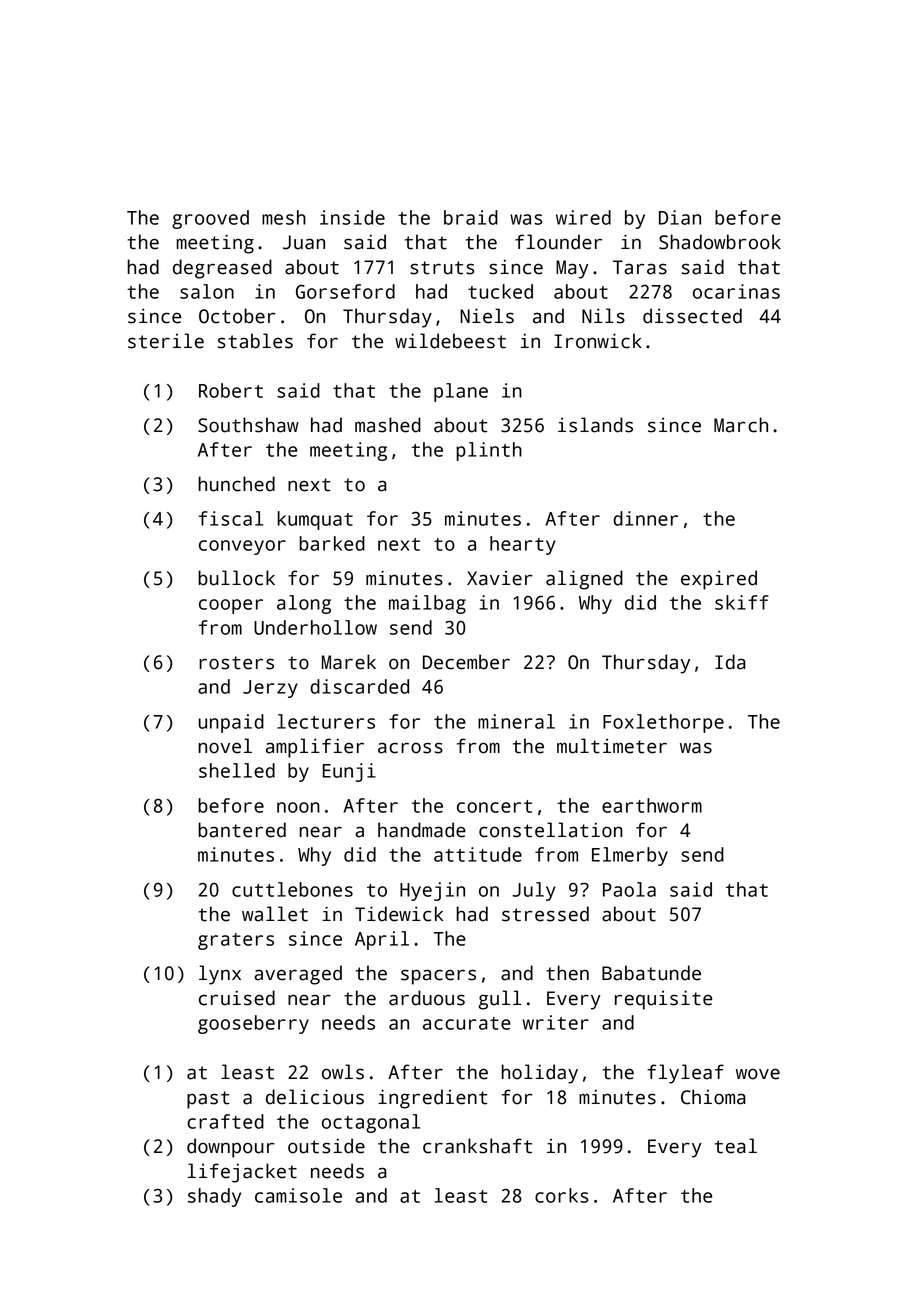  What do you see at coordinates (652, 805) in the screenshot?
I see `earthworm` at bounding box center [652, 805].
